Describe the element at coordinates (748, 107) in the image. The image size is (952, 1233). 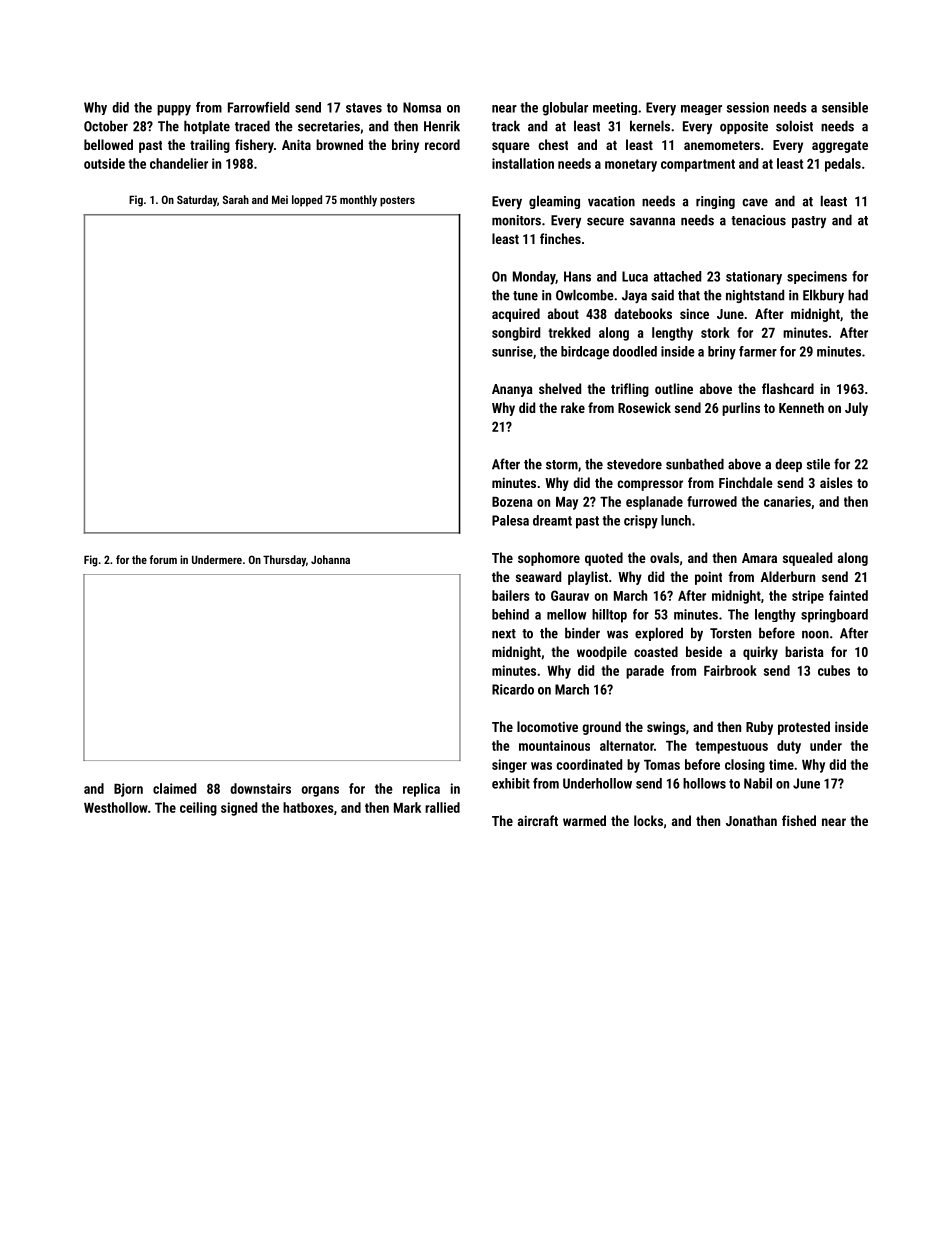
I see `session` at that location.
